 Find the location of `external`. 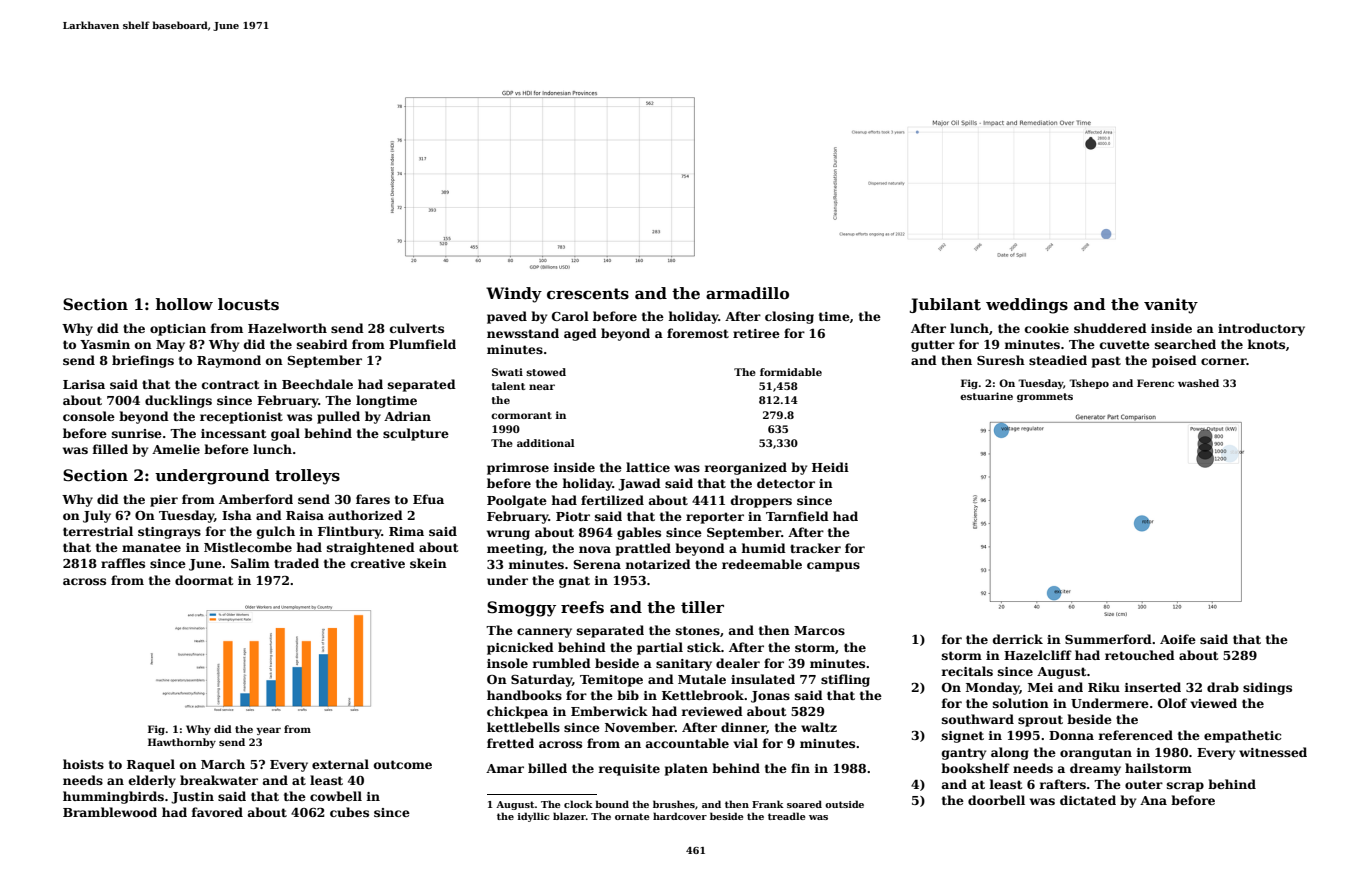

external is located at coordinates (340, 764).
